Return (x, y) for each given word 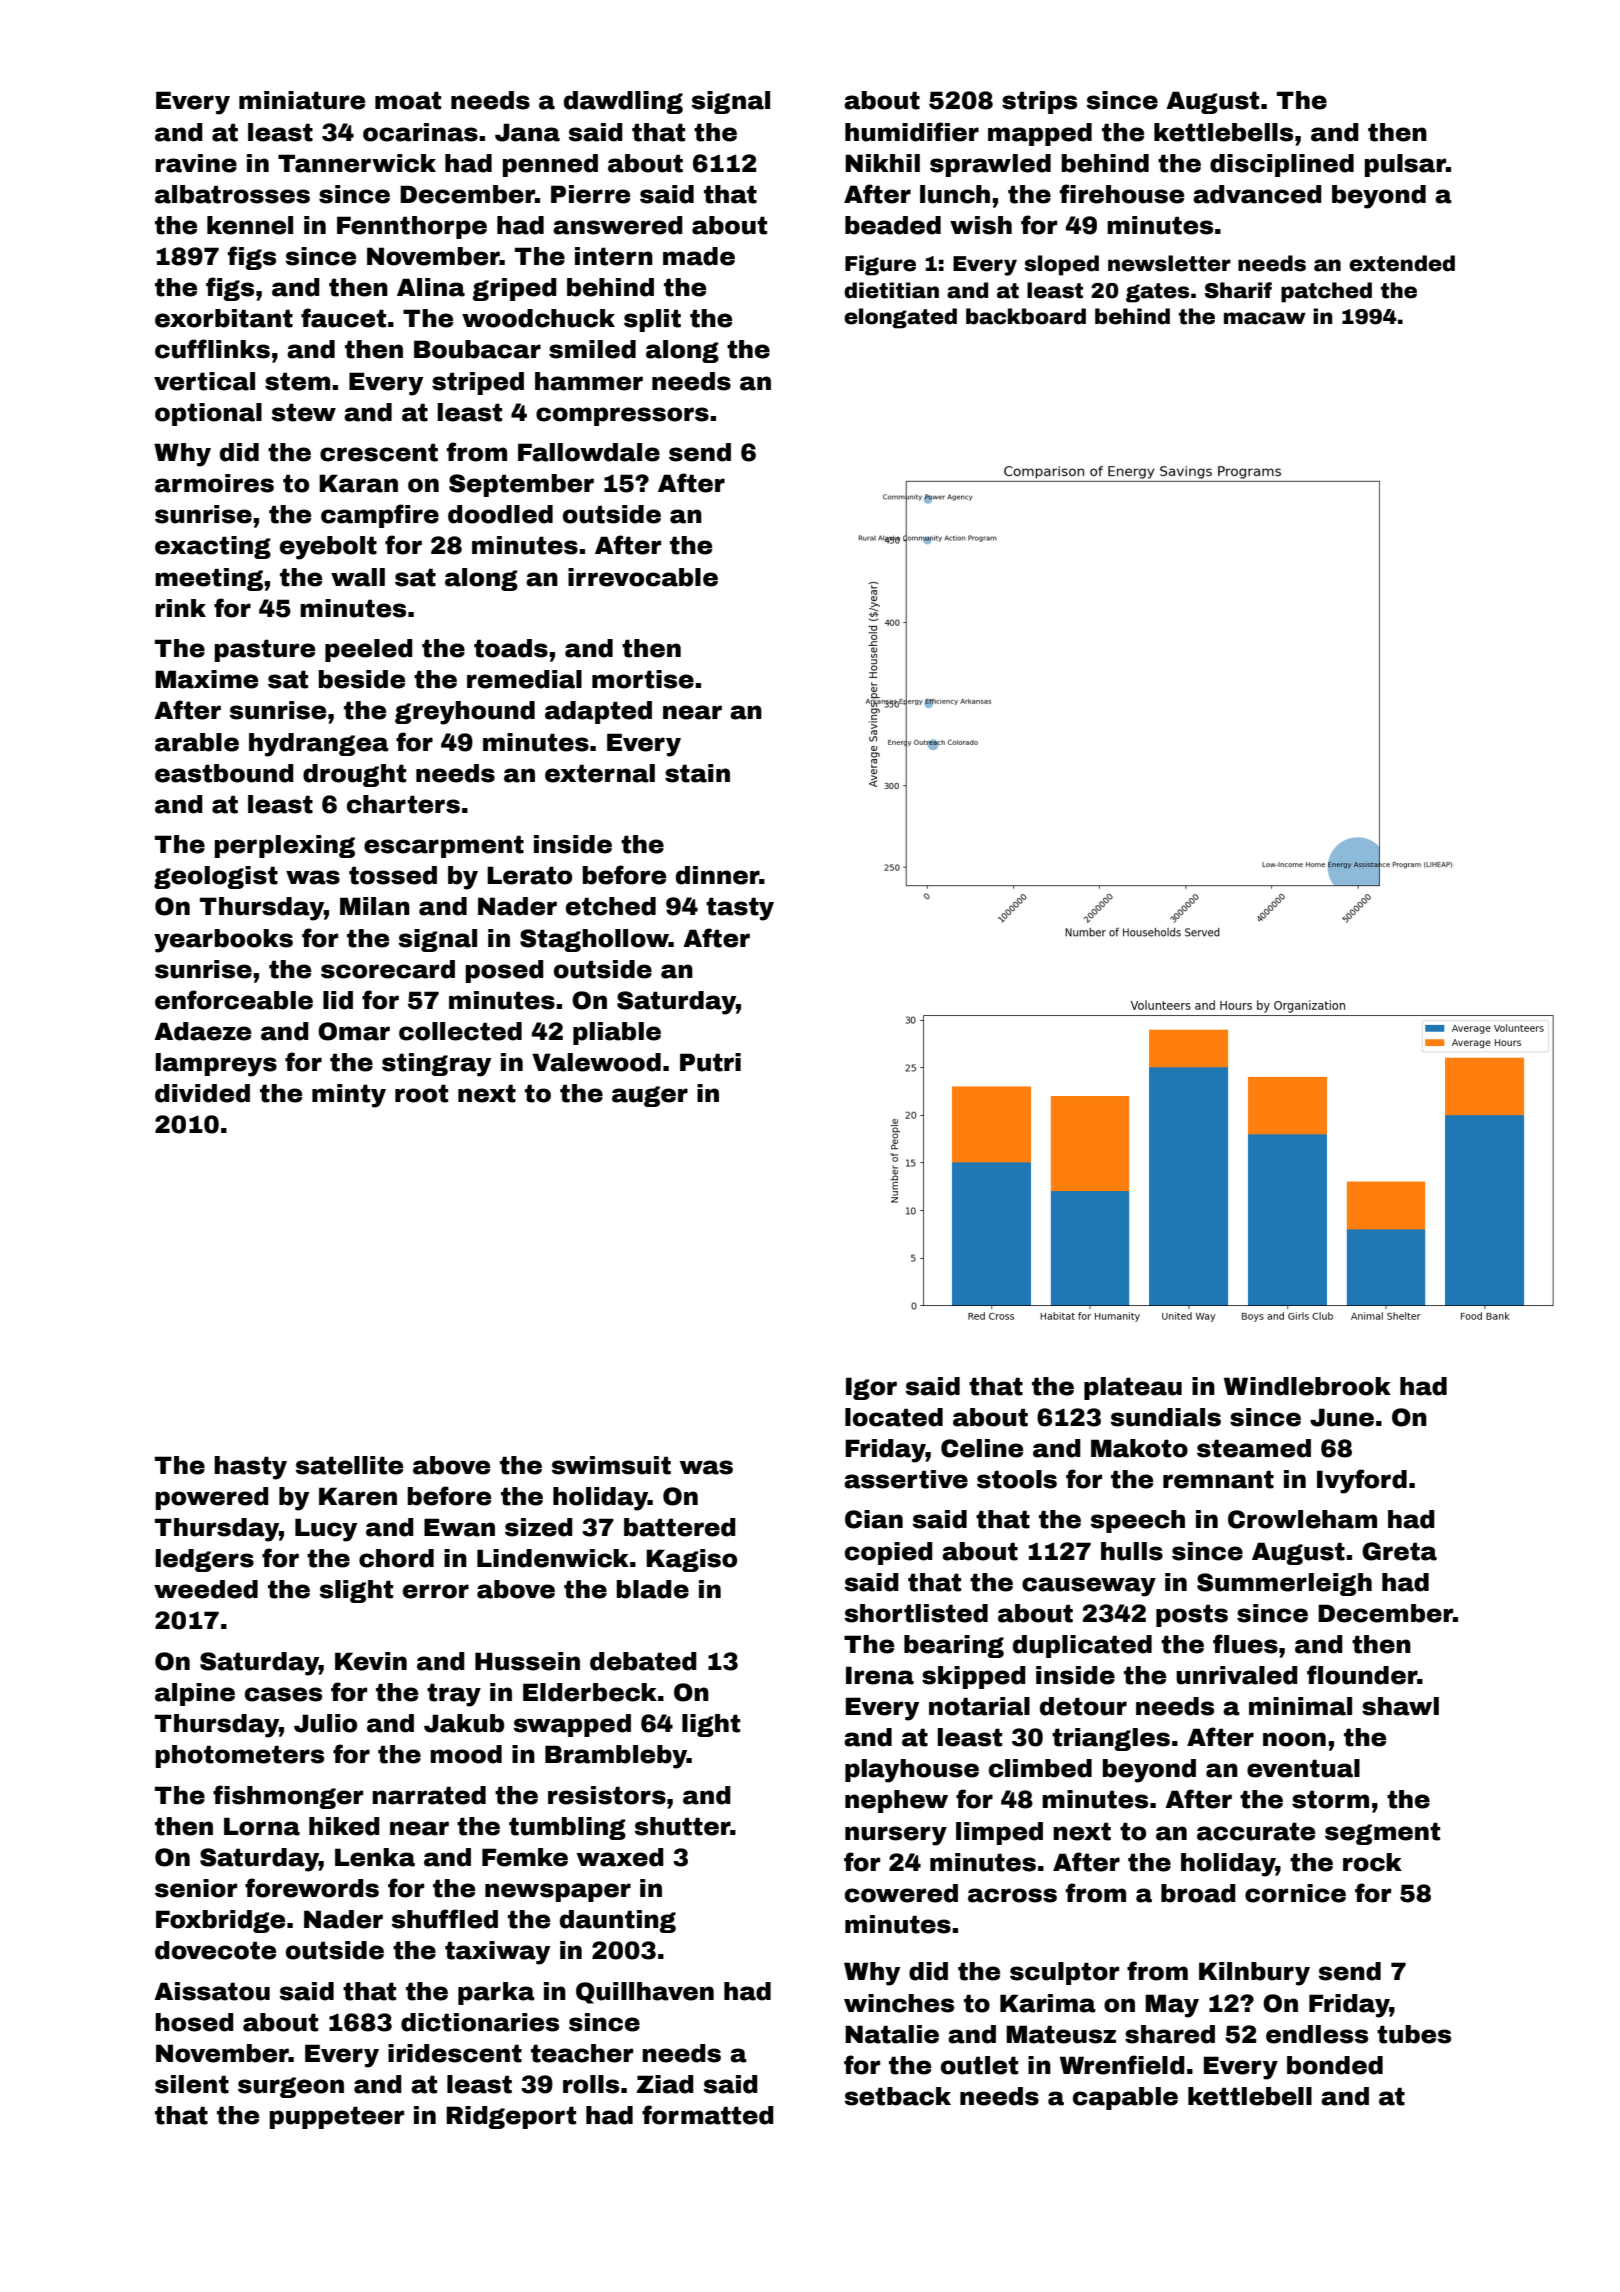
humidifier (912, 132)
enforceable (234, 1000)
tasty (740, 909)
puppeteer (336, 2117)
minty (349, 1096)
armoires (214, 483)
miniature (302, 100)
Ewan (459, 1527)
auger (650, 1096)
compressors (622, 416)
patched (1326, 292)
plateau (1133, 1388)
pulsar (1405, 165)
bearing (954, 1646)
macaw (1265, 318)
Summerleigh (1284, 1584)
